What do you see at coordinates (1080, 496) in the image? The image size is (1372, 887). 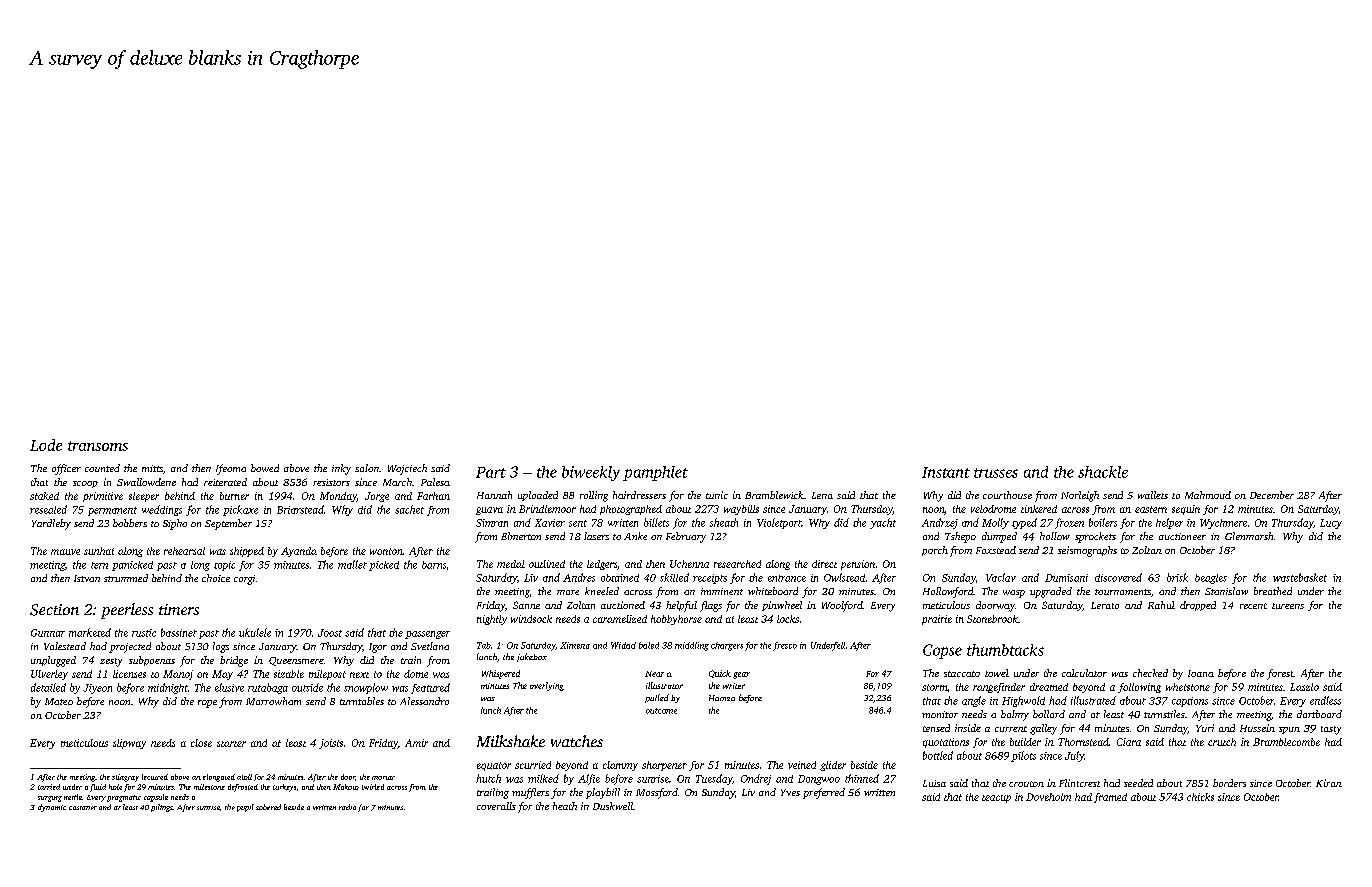 I see `Norleigh` at bounding box center [1080, 496].
